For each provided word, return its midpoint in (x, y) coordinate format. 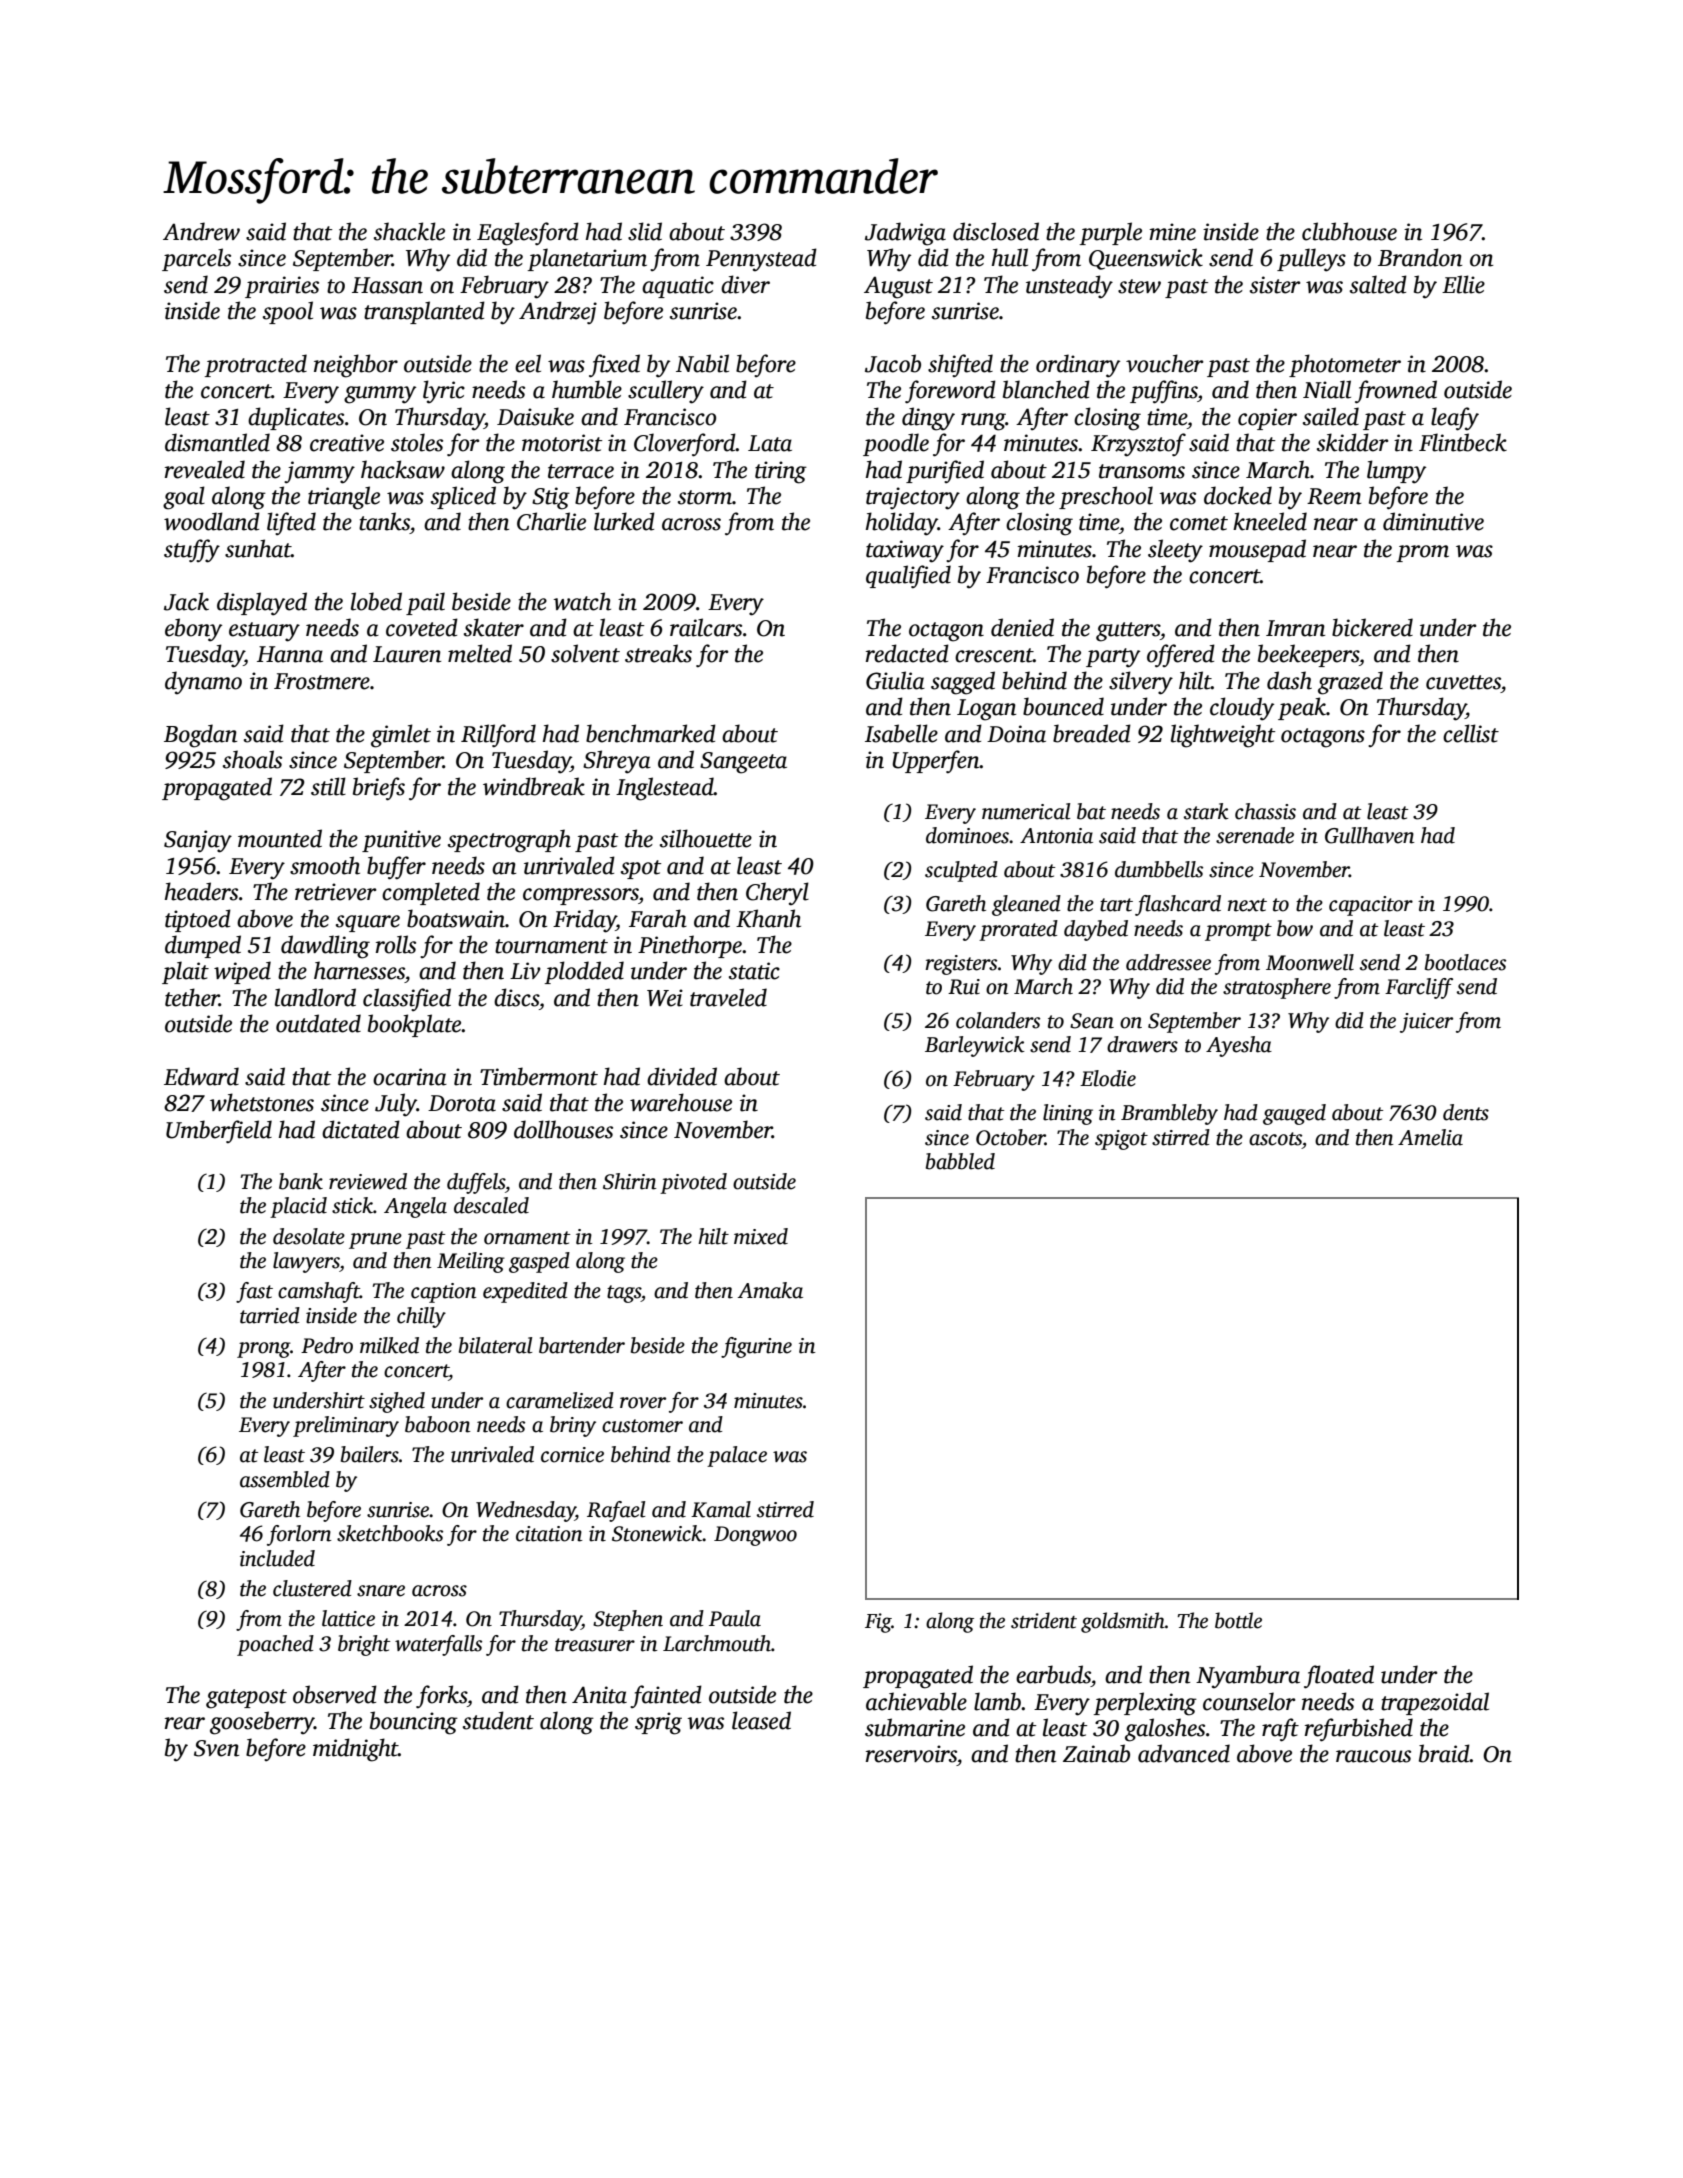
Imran (1295, 628)
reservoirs (911, 1754)
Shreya (617, 762)
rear (185, 1723)
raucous (1373, 1756)
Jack (186, 601)
